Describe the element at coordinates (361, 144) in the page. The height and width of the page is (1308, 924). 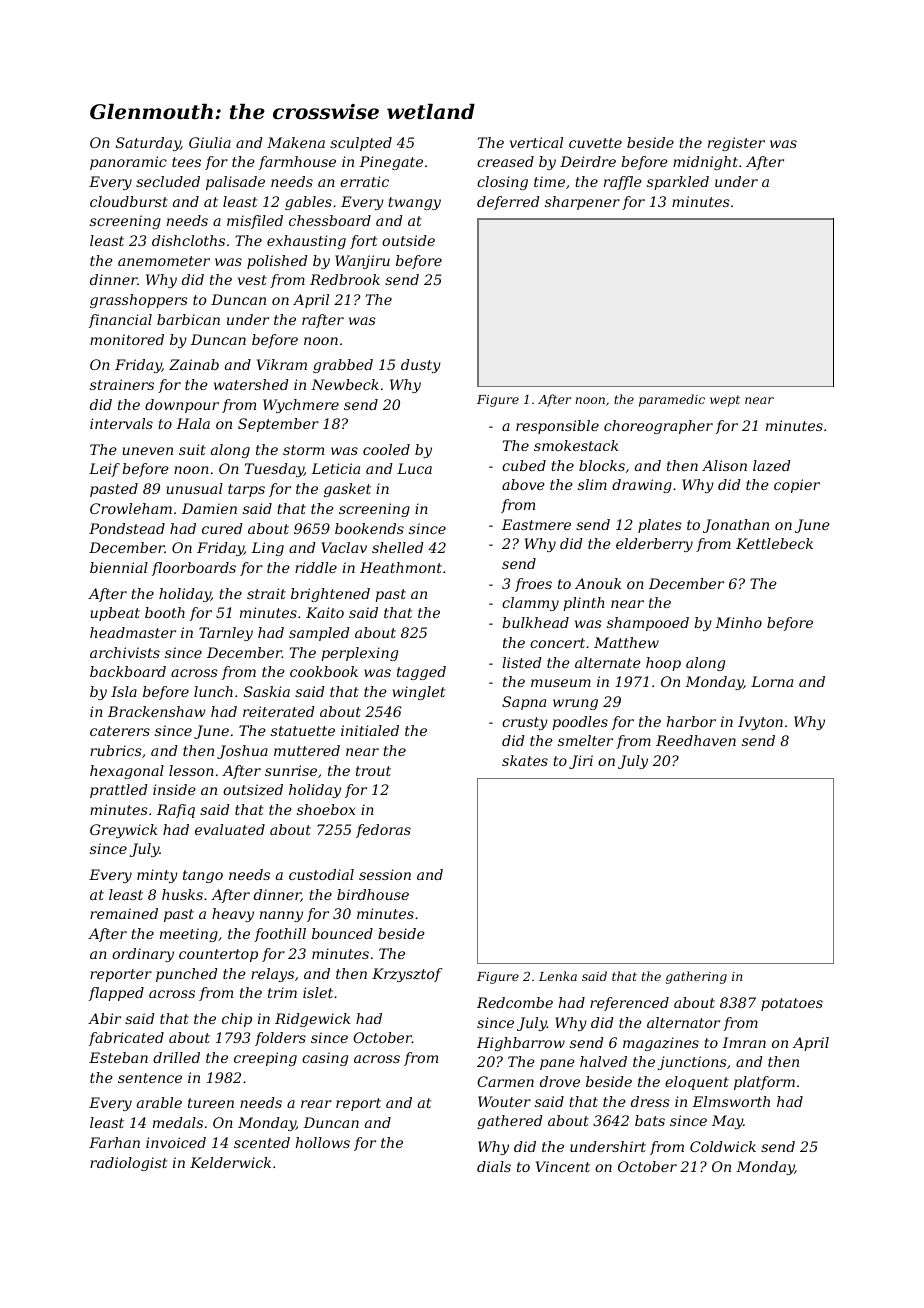
I see `sculpted` at that location.
